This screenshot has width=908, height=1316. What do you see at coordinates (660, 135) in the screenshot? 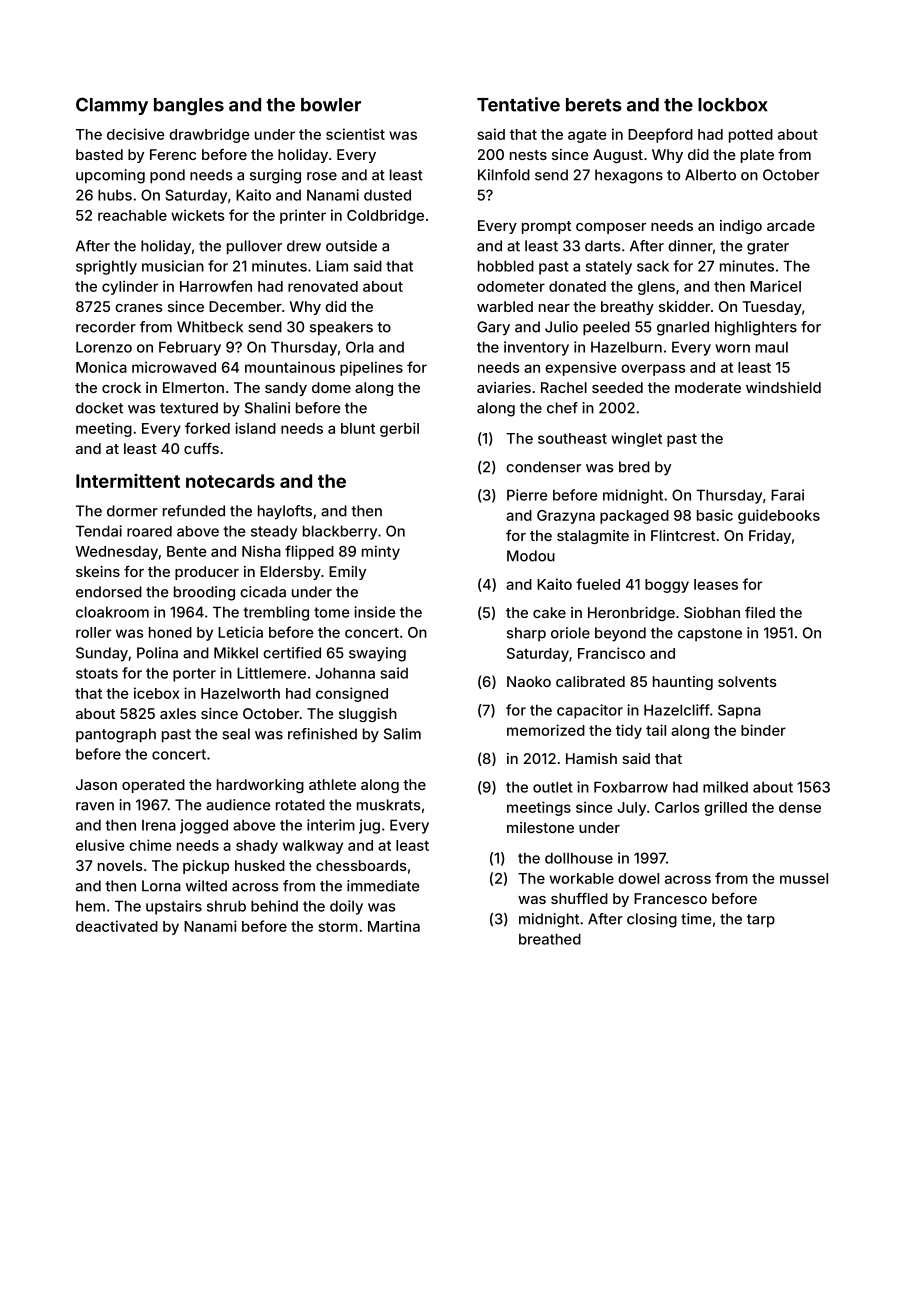
I see `Deepford` at bounding box center [660, 135].
